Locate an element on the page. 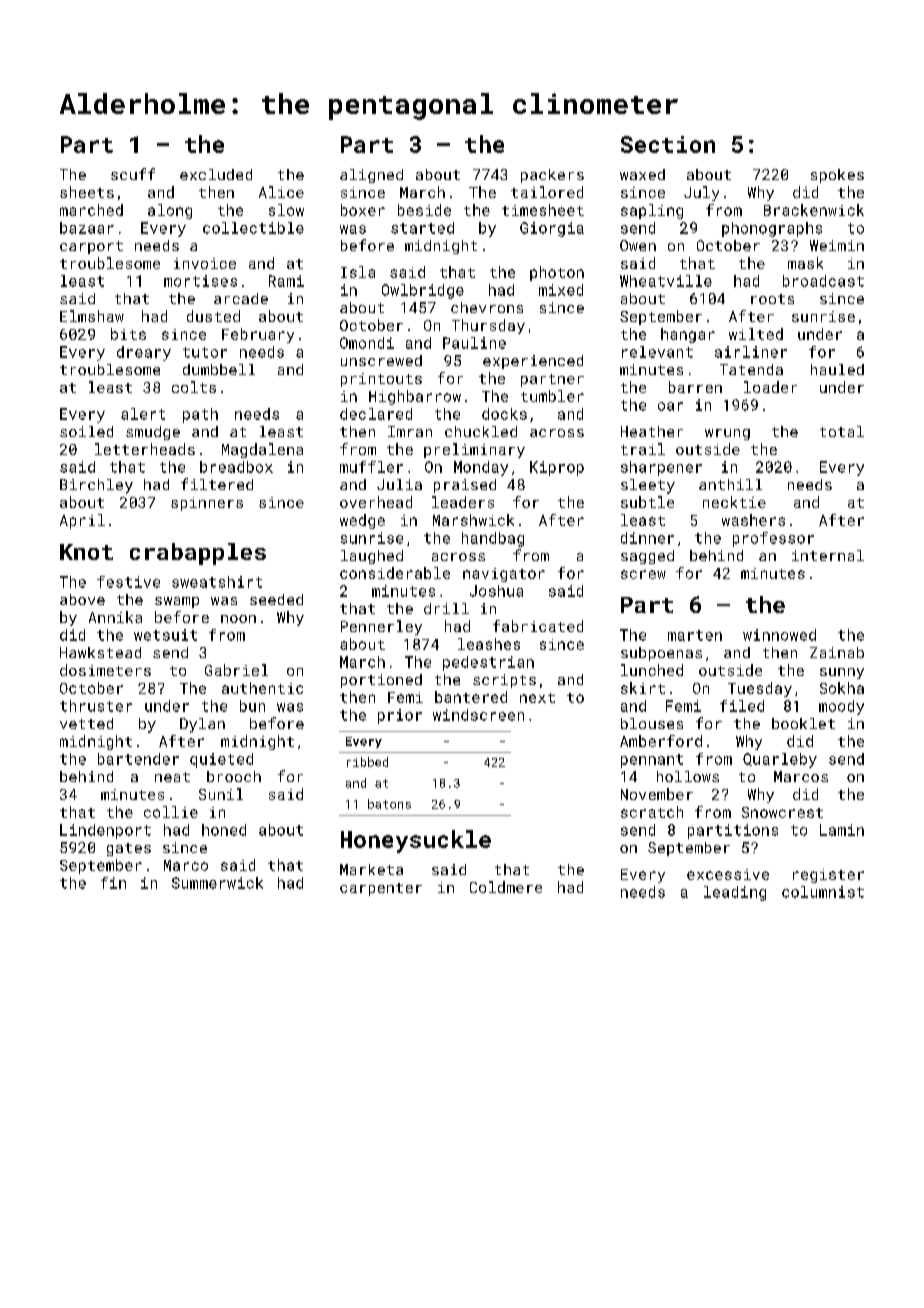  roots is located at coordinates (772, 299).
